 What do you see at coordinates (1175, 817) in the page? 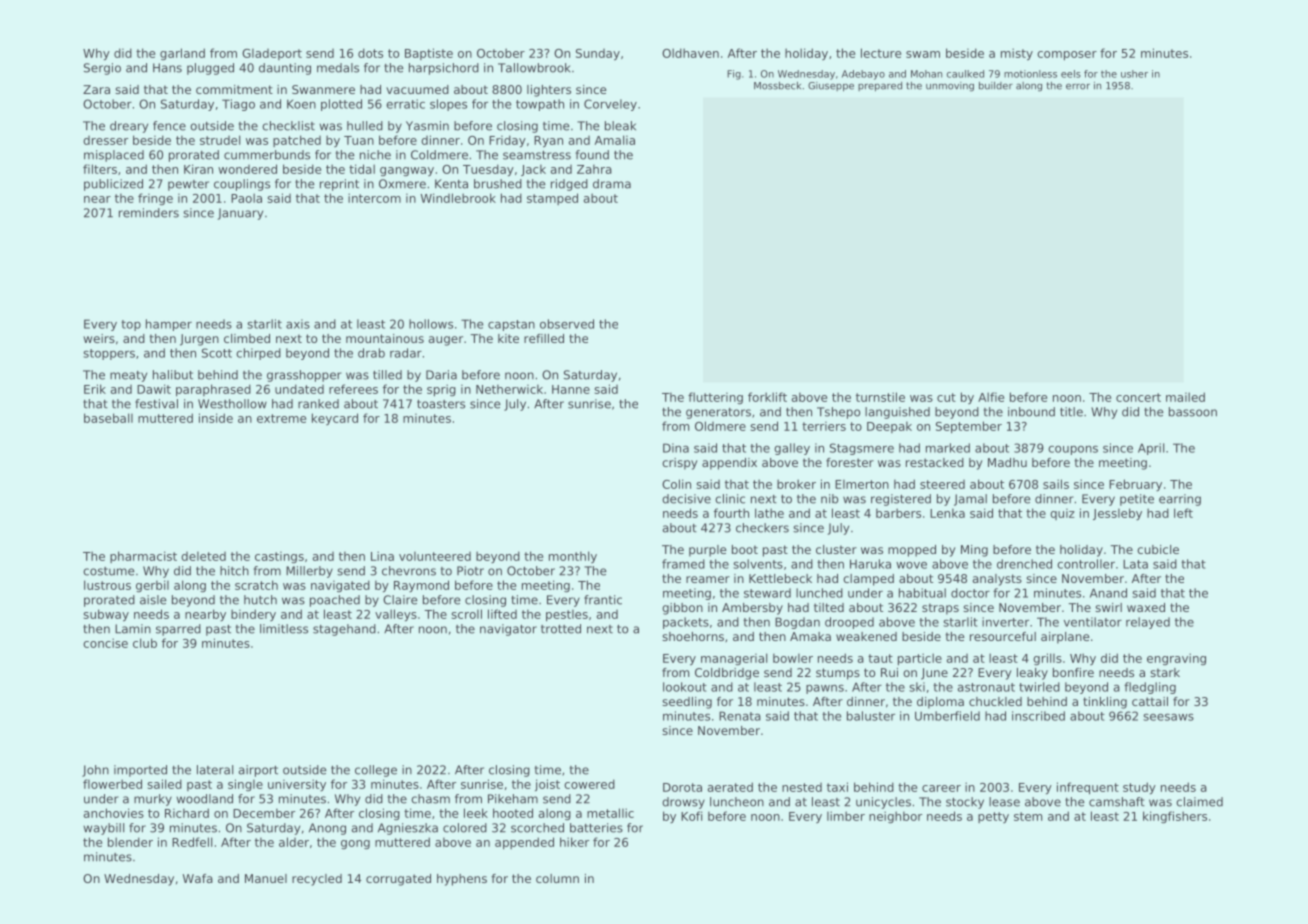
I see `kingfishers` at bounding box center [1175, 817].
